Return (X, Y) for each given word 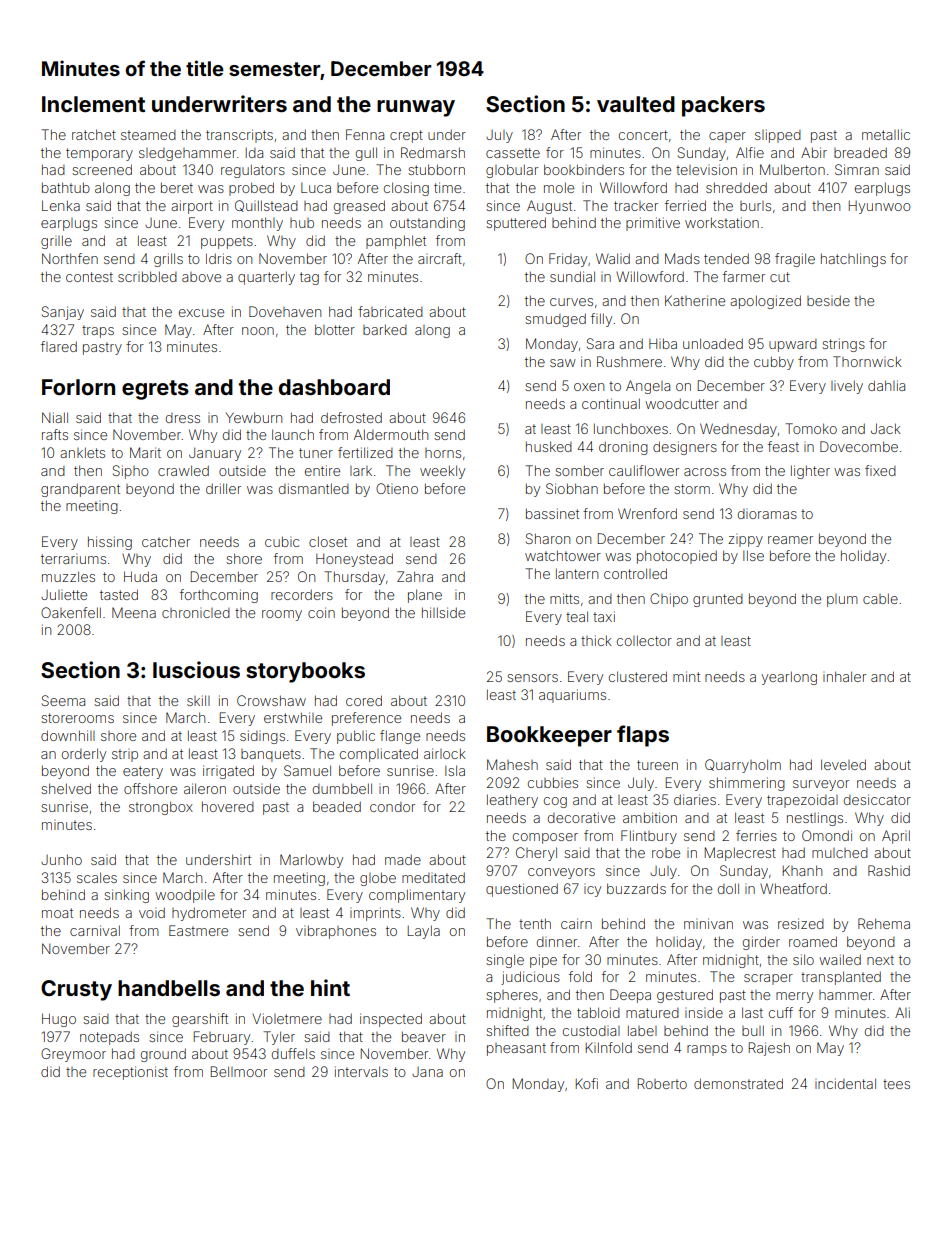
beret (177, 187)
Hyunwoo (880, 207)
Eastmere (198, 930)
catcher (166, 541)
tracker (636, 206)
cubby (774, 363)
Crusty (76, 990)
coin (321, 612)
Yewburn (254, 417)
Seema (63, 700)
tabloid (598, 1012)
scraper (768, 979)
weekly (442, 472)
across (705, 472)
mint (686, 676)
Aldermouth (391, 434)
